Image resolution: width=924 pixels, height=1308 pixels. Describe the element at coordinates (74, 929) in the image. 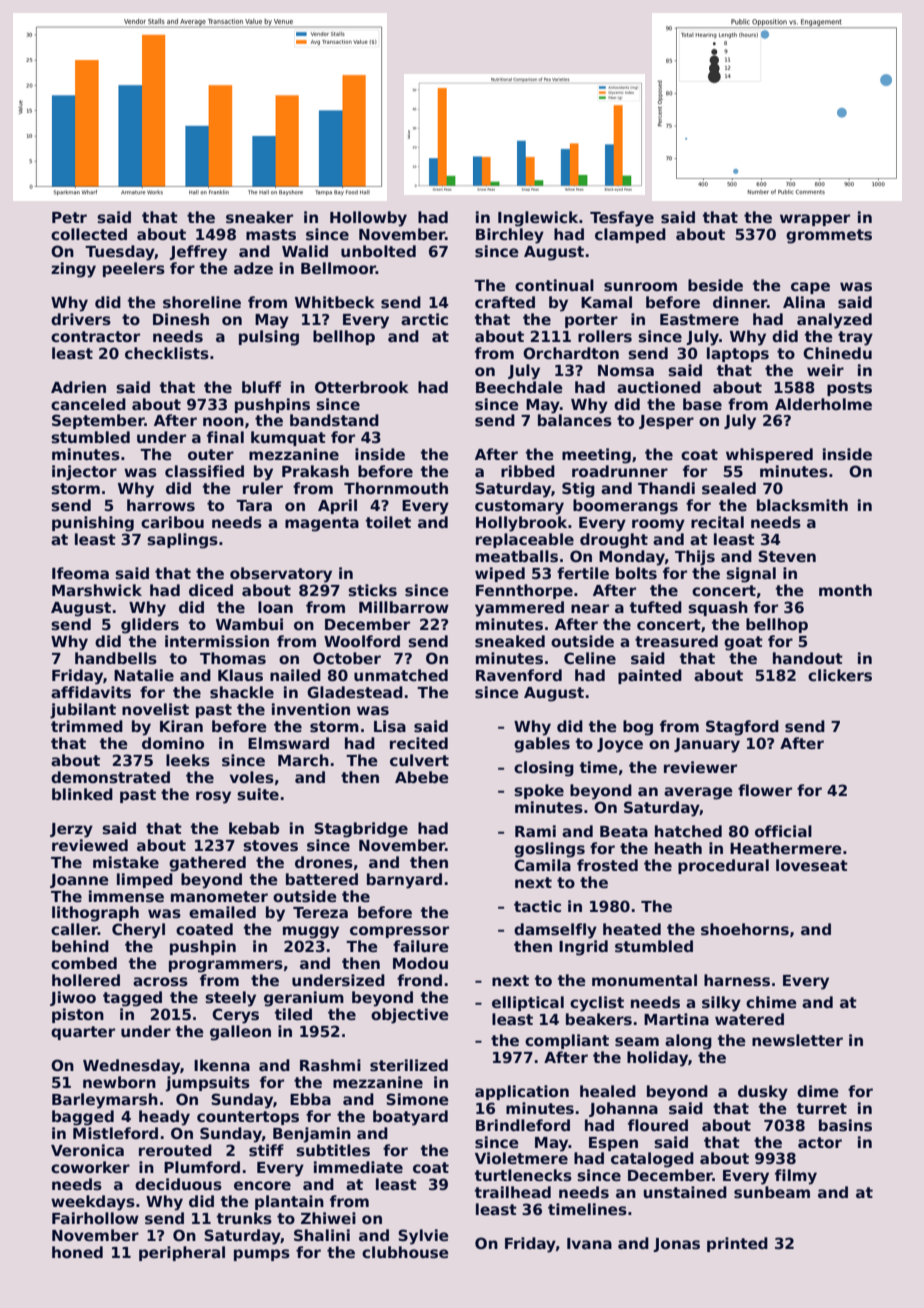

I see `caller` at that location.
